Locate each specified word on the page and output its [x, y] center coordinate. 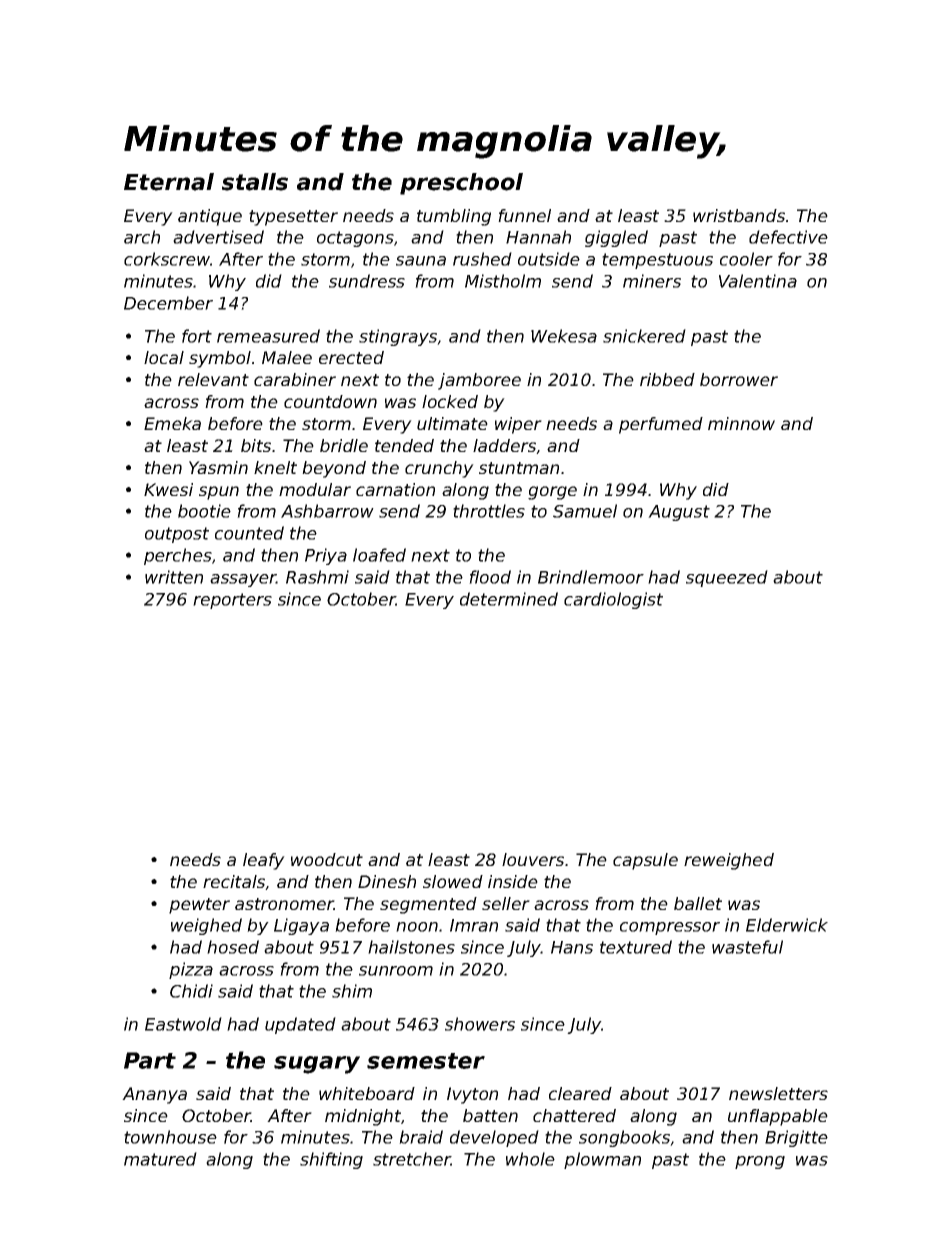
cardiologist [613, 600]
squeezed [727, 578]
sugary [317, 1065]
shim [352, 991]
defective [788, 237]
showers [480, 1024]
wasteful [747, 947]
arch [142, 237]
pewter [199, 906]
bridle [344, 445]
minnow [741, 423]
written [174, 577]
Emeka [172, 423]
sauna [421, 261]
